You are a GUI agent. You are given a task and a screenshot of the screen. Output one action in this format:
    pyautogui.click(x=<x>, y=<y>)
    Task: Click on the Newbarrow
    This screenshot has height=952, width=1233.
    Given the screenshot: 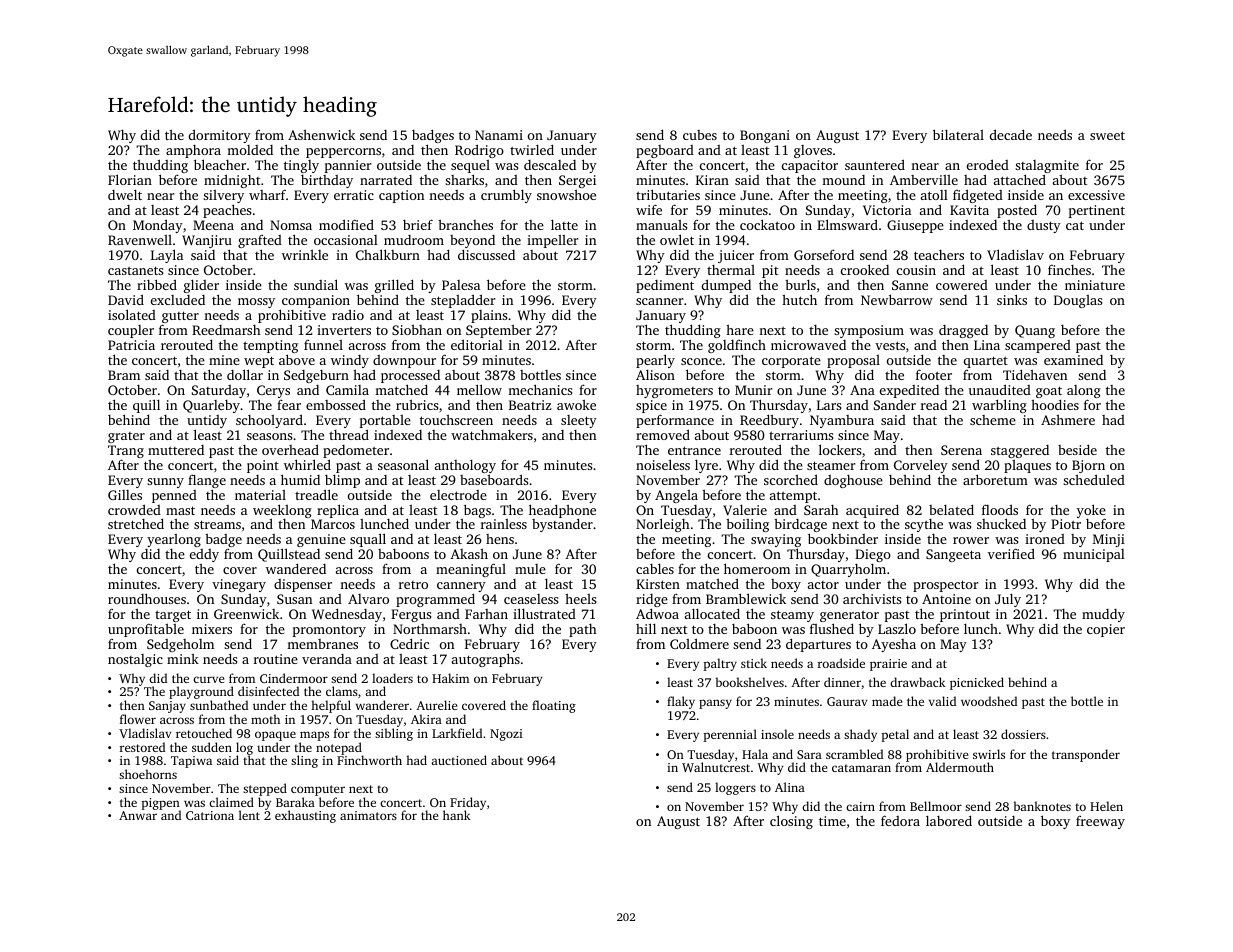 What is the action you would take?
    pyautogui.click(x=897, y=299)
